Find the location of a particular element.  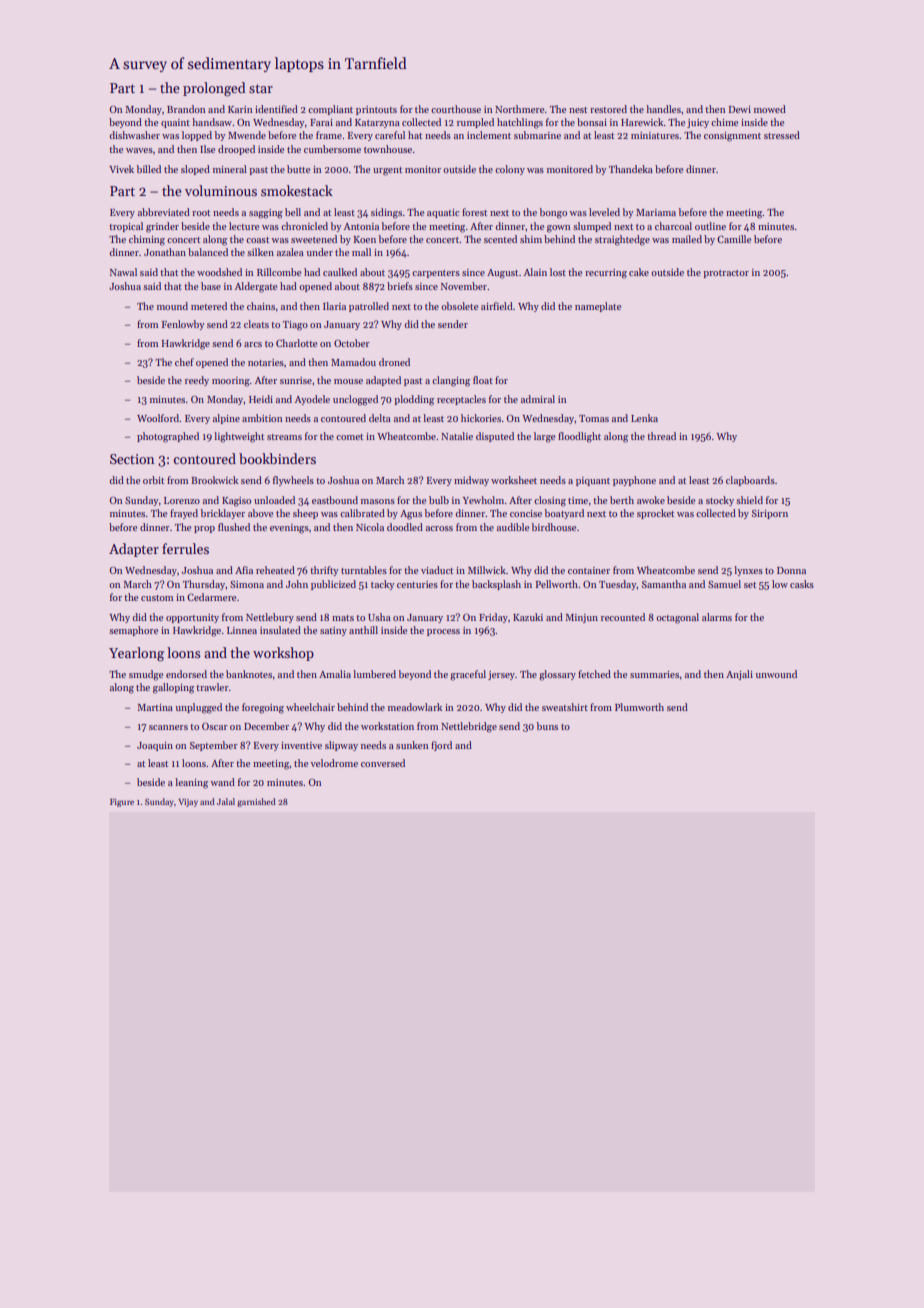

Figure is located at coordinates (122, 803).
